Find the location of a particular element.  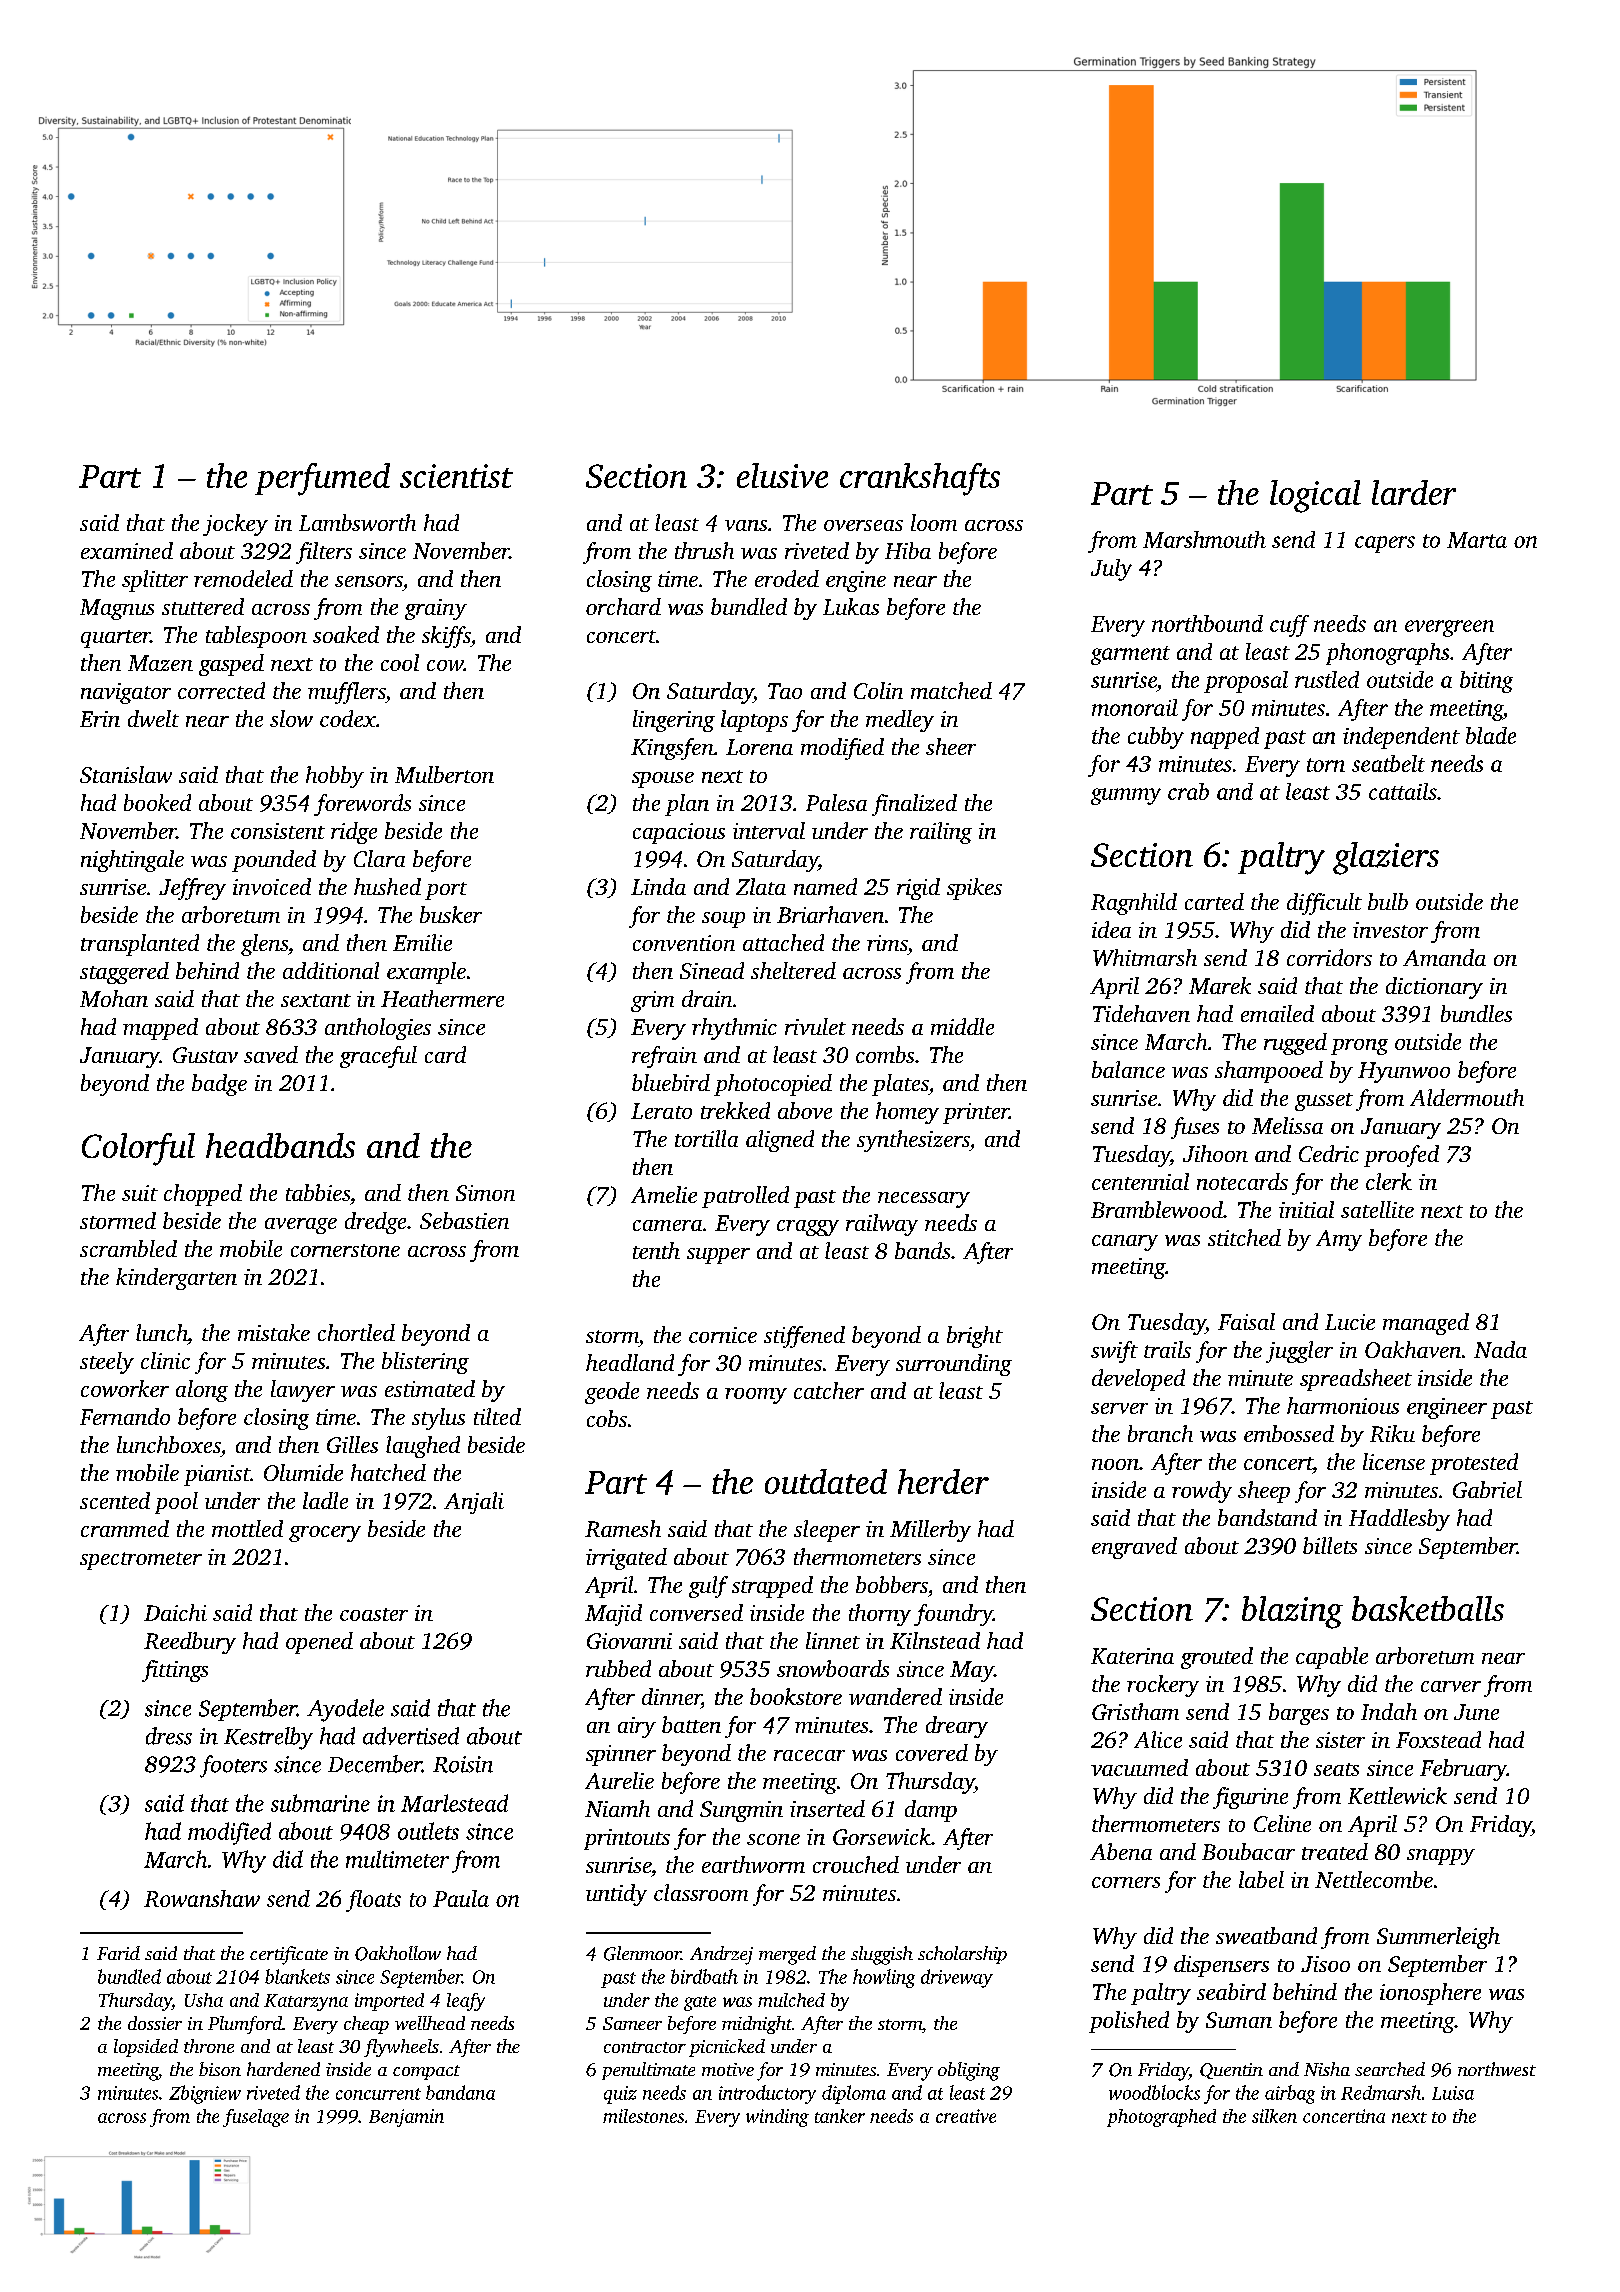

milestones is located at coordinates (643, 2116).
